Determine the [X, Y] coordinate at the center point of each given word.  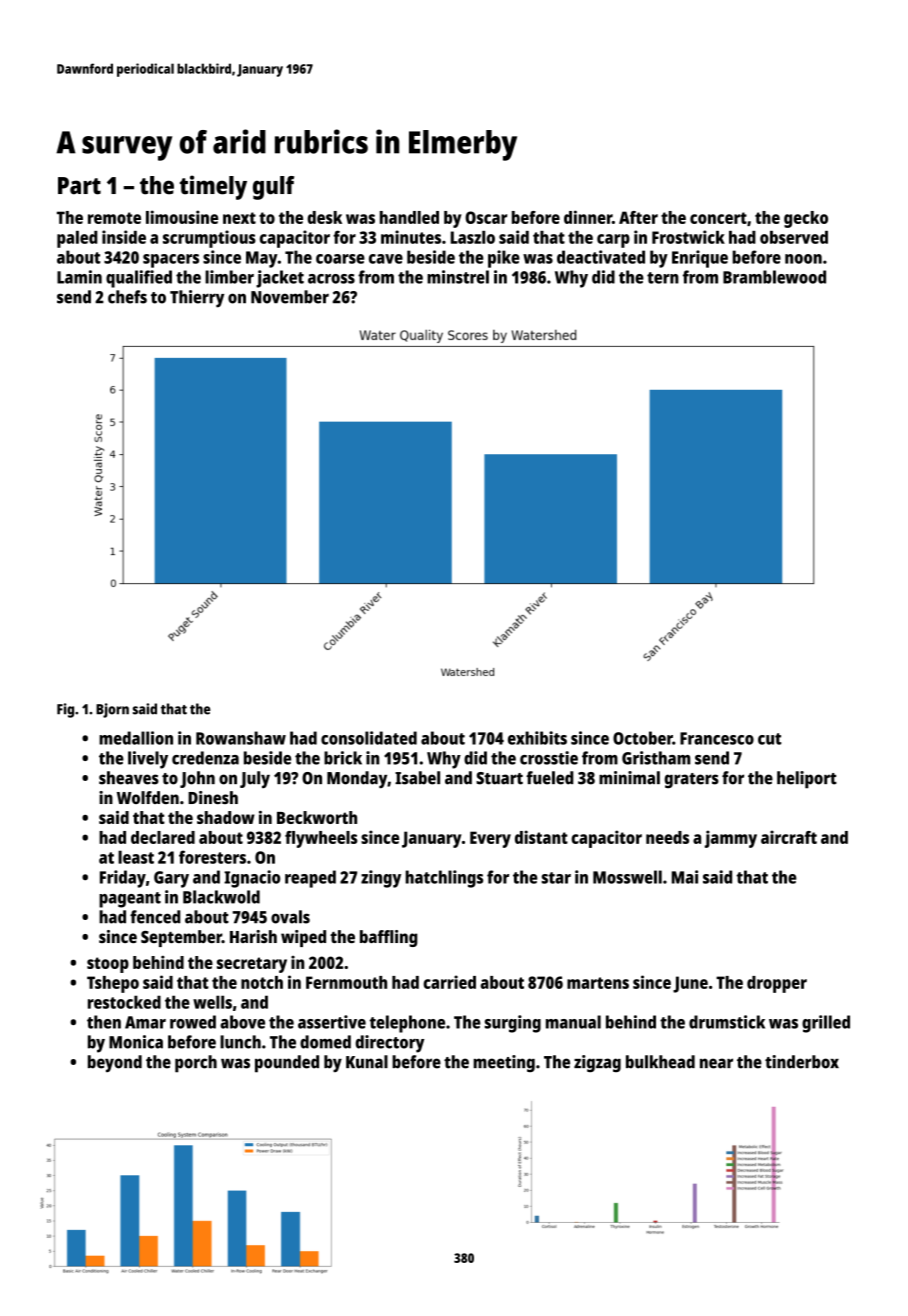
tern [663, 278]
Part [79, 186]
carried [449, 982]
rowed [193, 1022]
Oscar [486, 217]
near [716, 1063]
